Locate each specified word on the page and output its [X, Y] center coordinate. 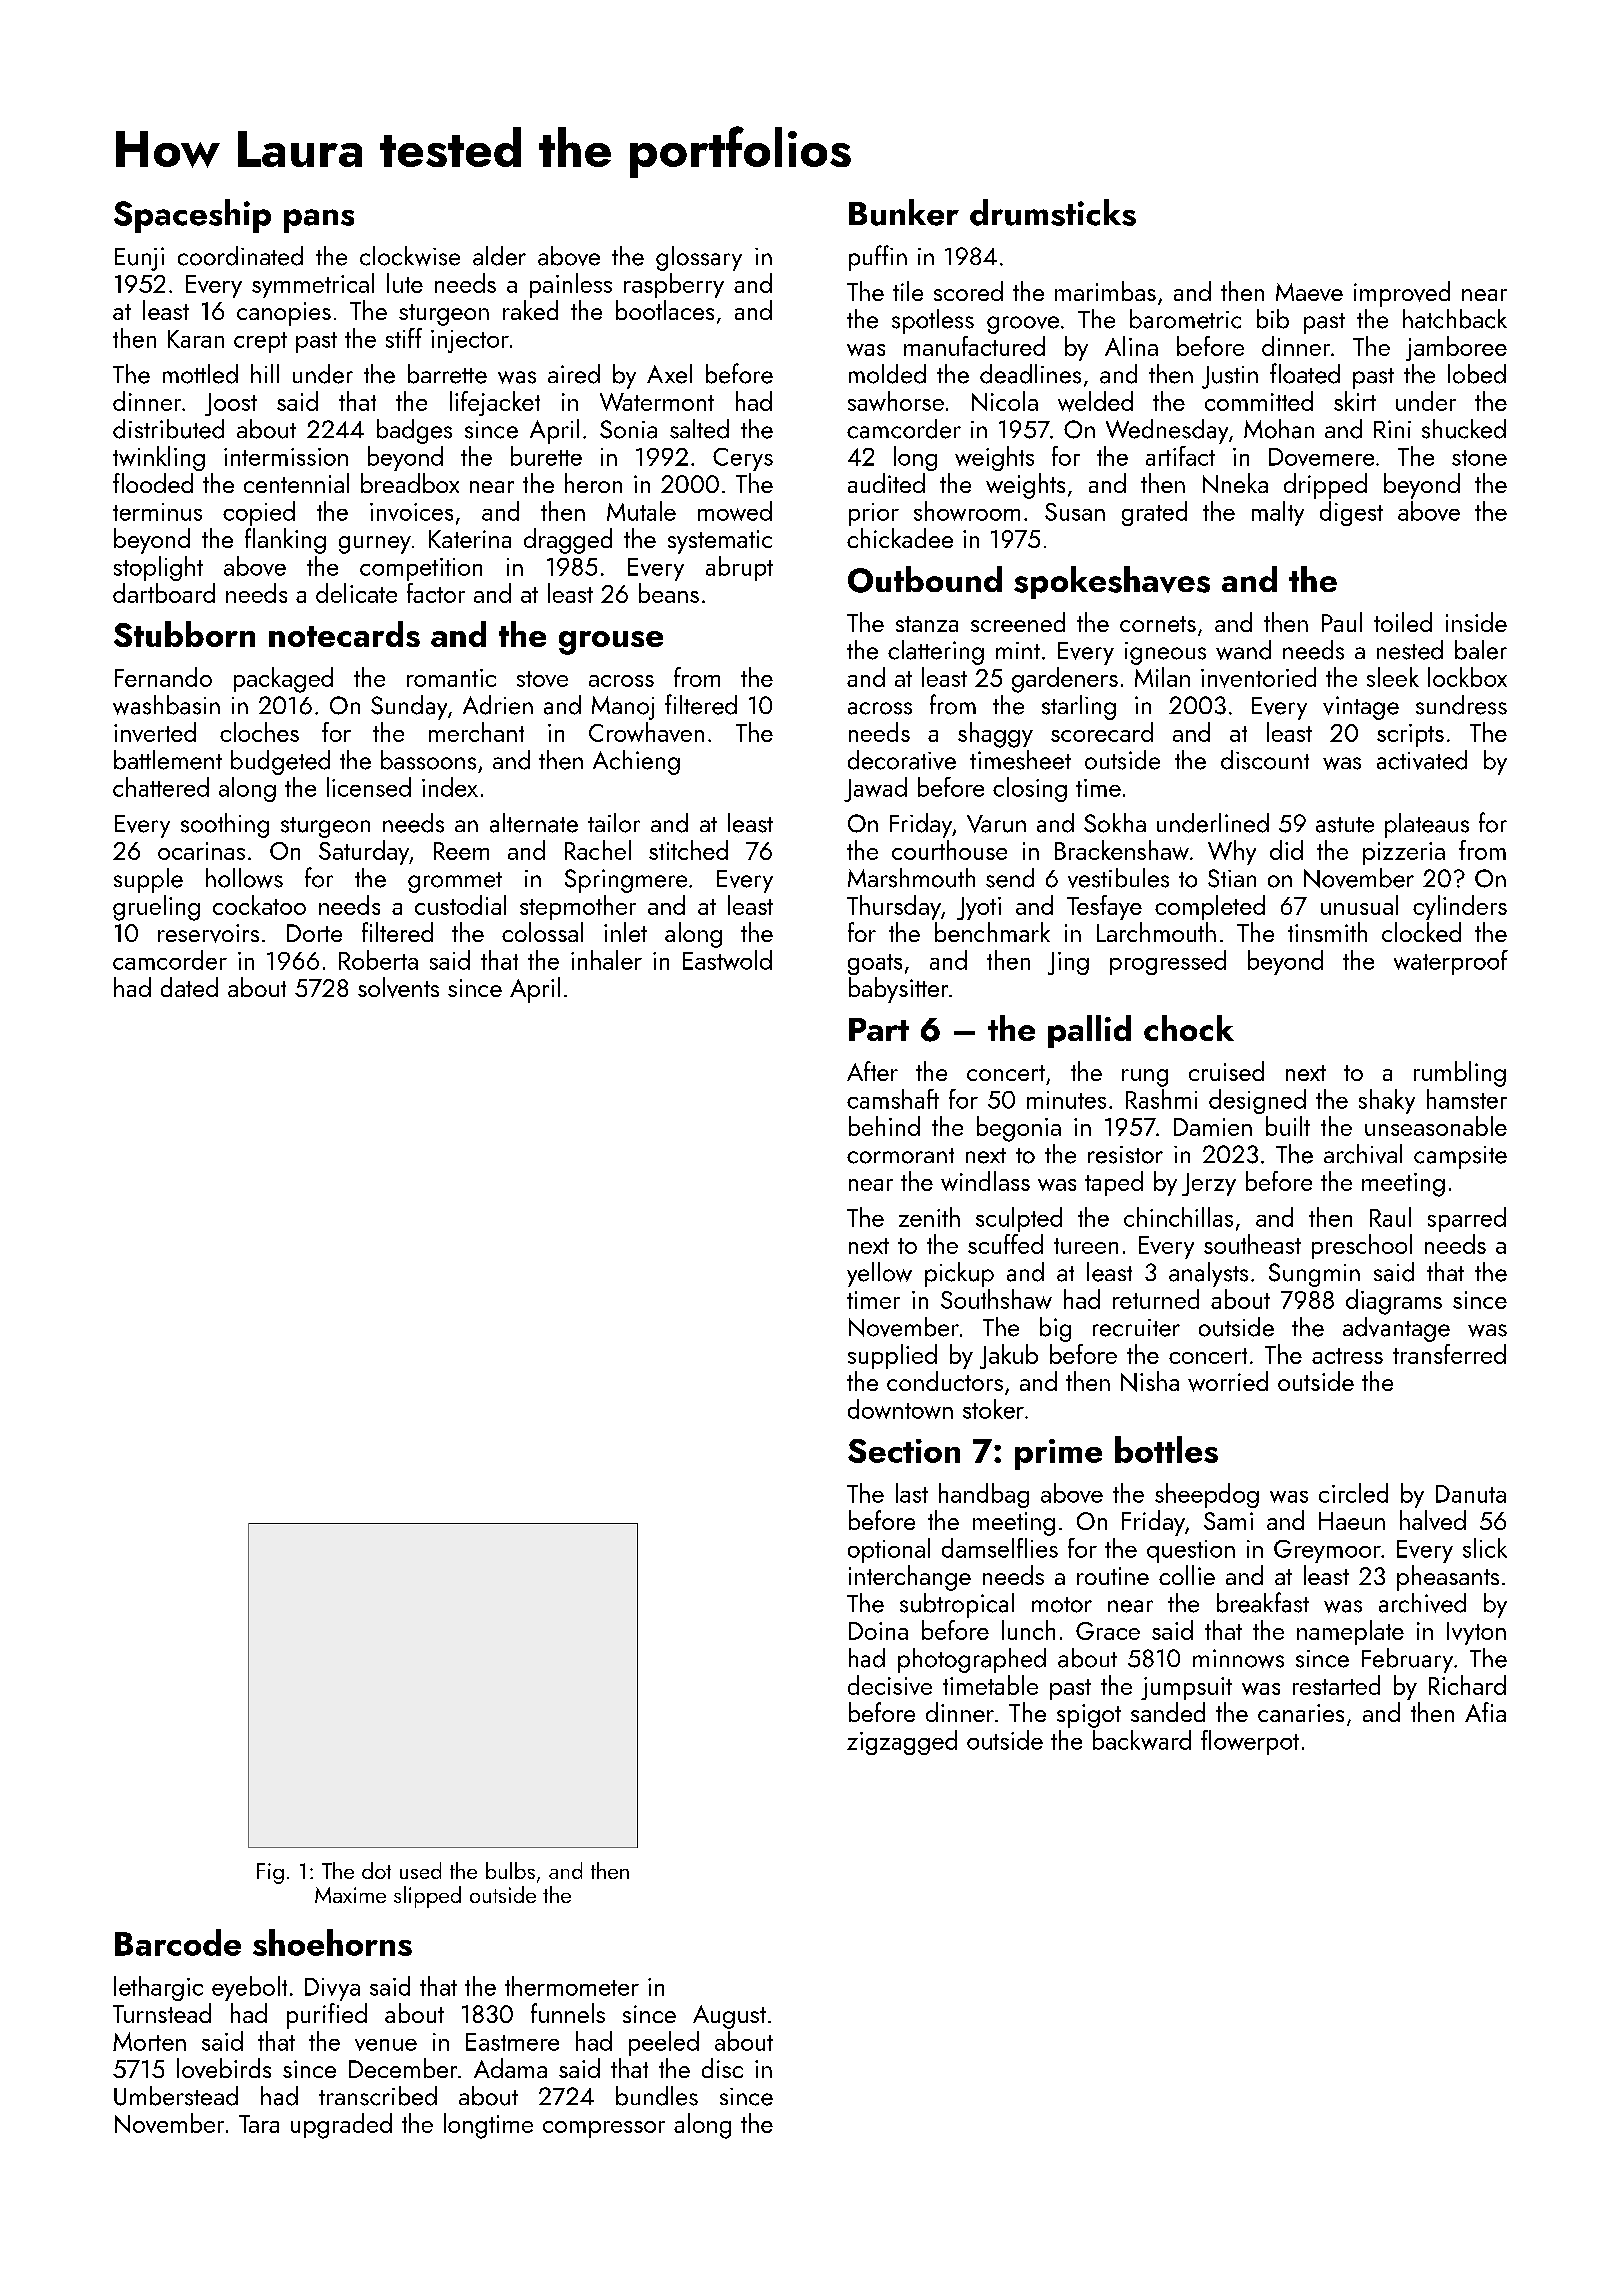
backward [1142, 1740]
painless [571, 285]
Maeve [1309, 292]
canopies [284, 314]
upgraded [341, 2126]
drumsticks [1053, 212]
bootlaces [665, 310]
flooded [153, 483]
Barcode [178, 1942]
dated [189, 987]
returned [1156, 1299]
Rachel [598, 850]
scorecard [1102, 732]
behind [884, 1126]
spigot [1089, 1716]
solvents [398, 987]
